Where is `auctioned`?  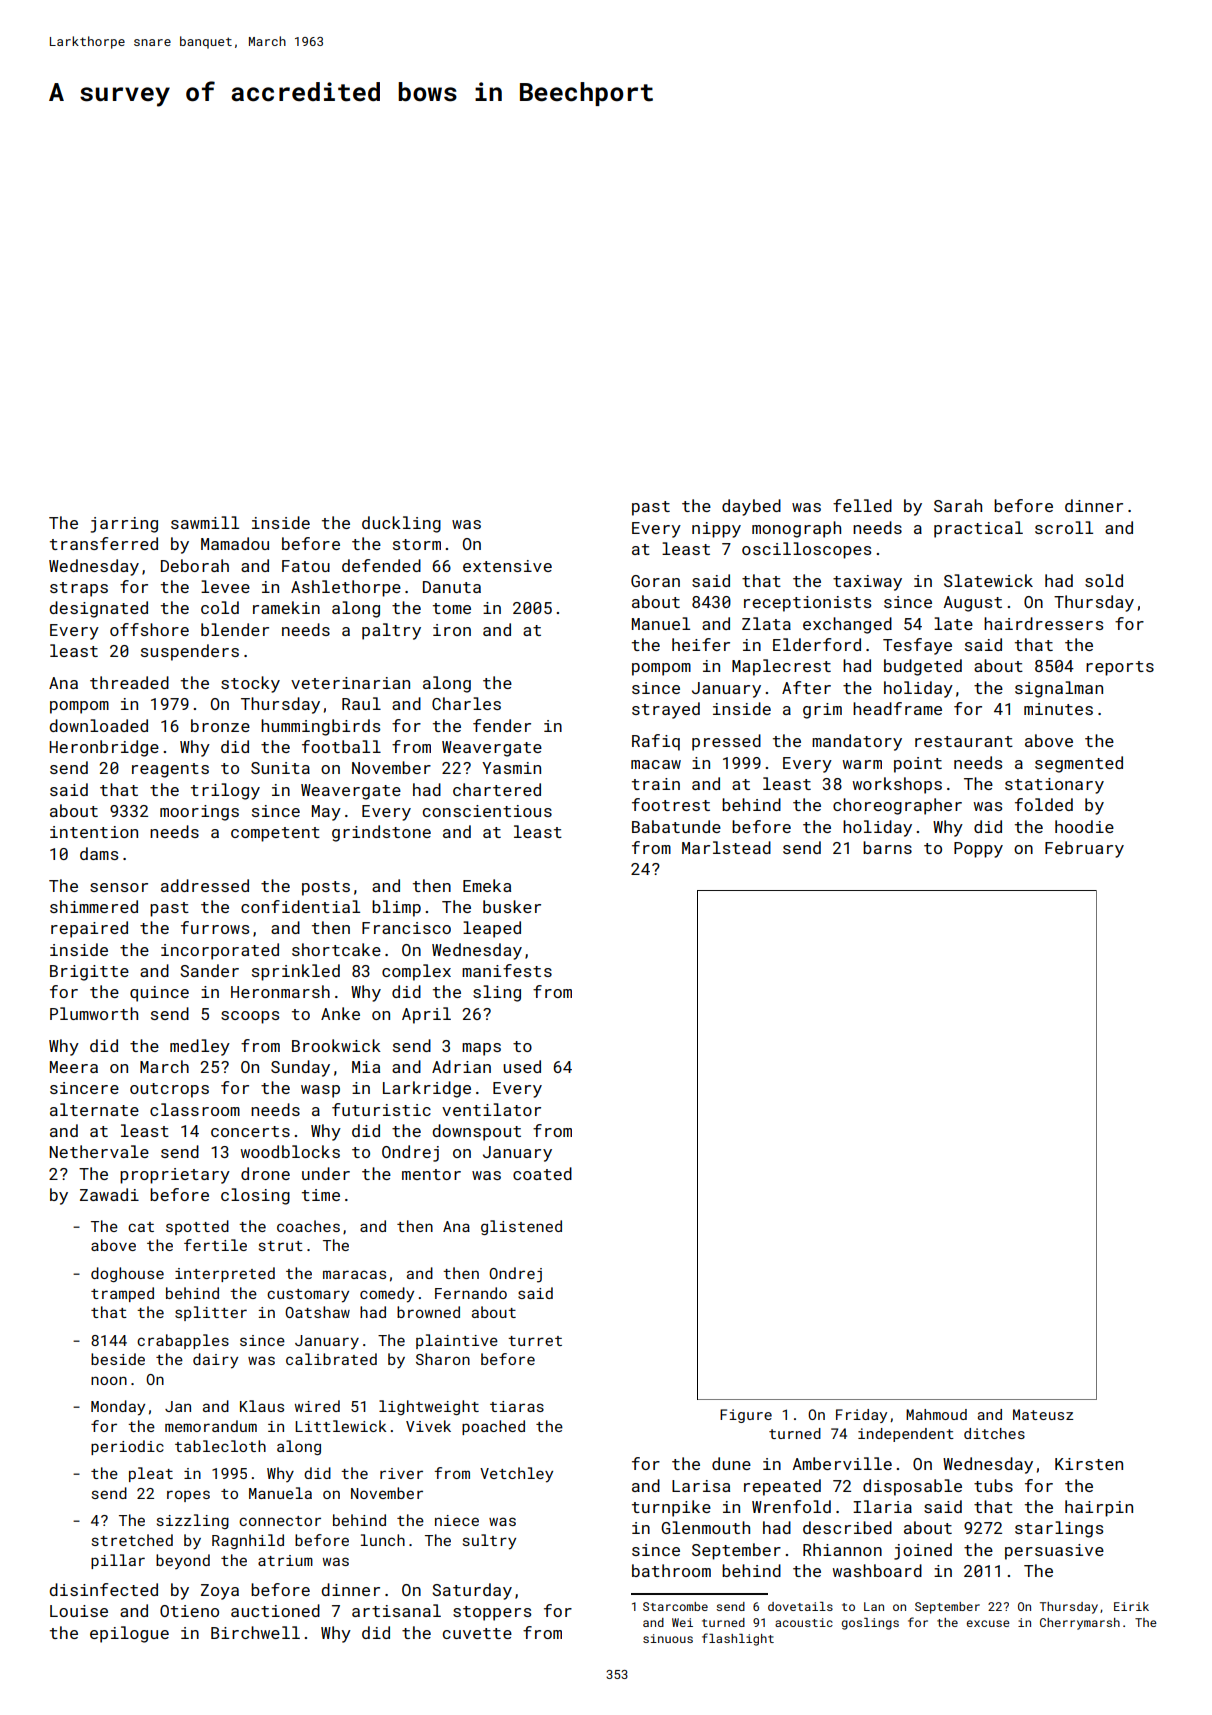 auctioned is located at coordinates (275, 1610).
